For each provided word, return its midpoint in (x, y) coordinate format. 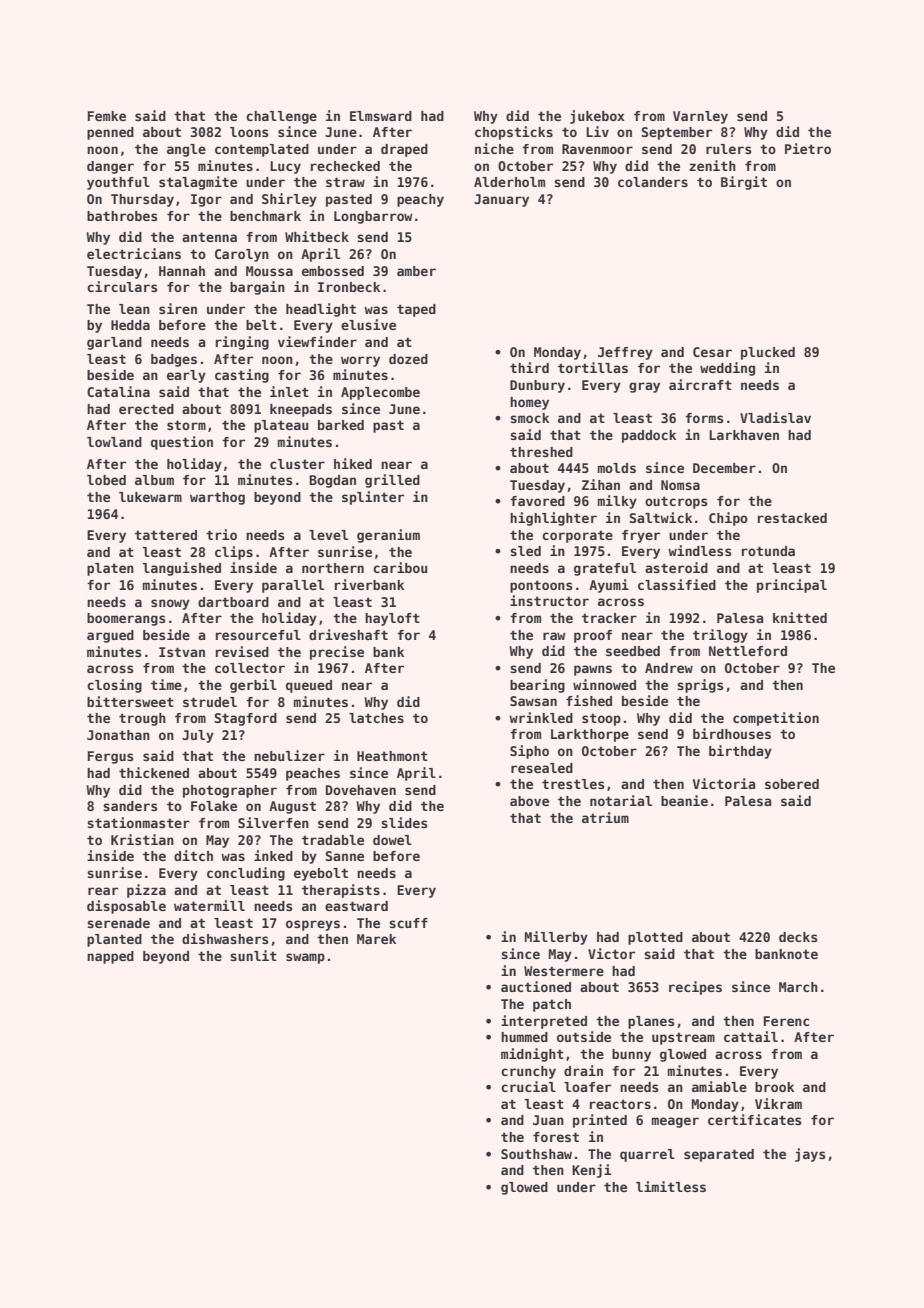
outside (584, 1036)
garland (114, 343)
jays (810, 1155)
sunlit (253, 955)
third (529, 367)
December (724, 468)
